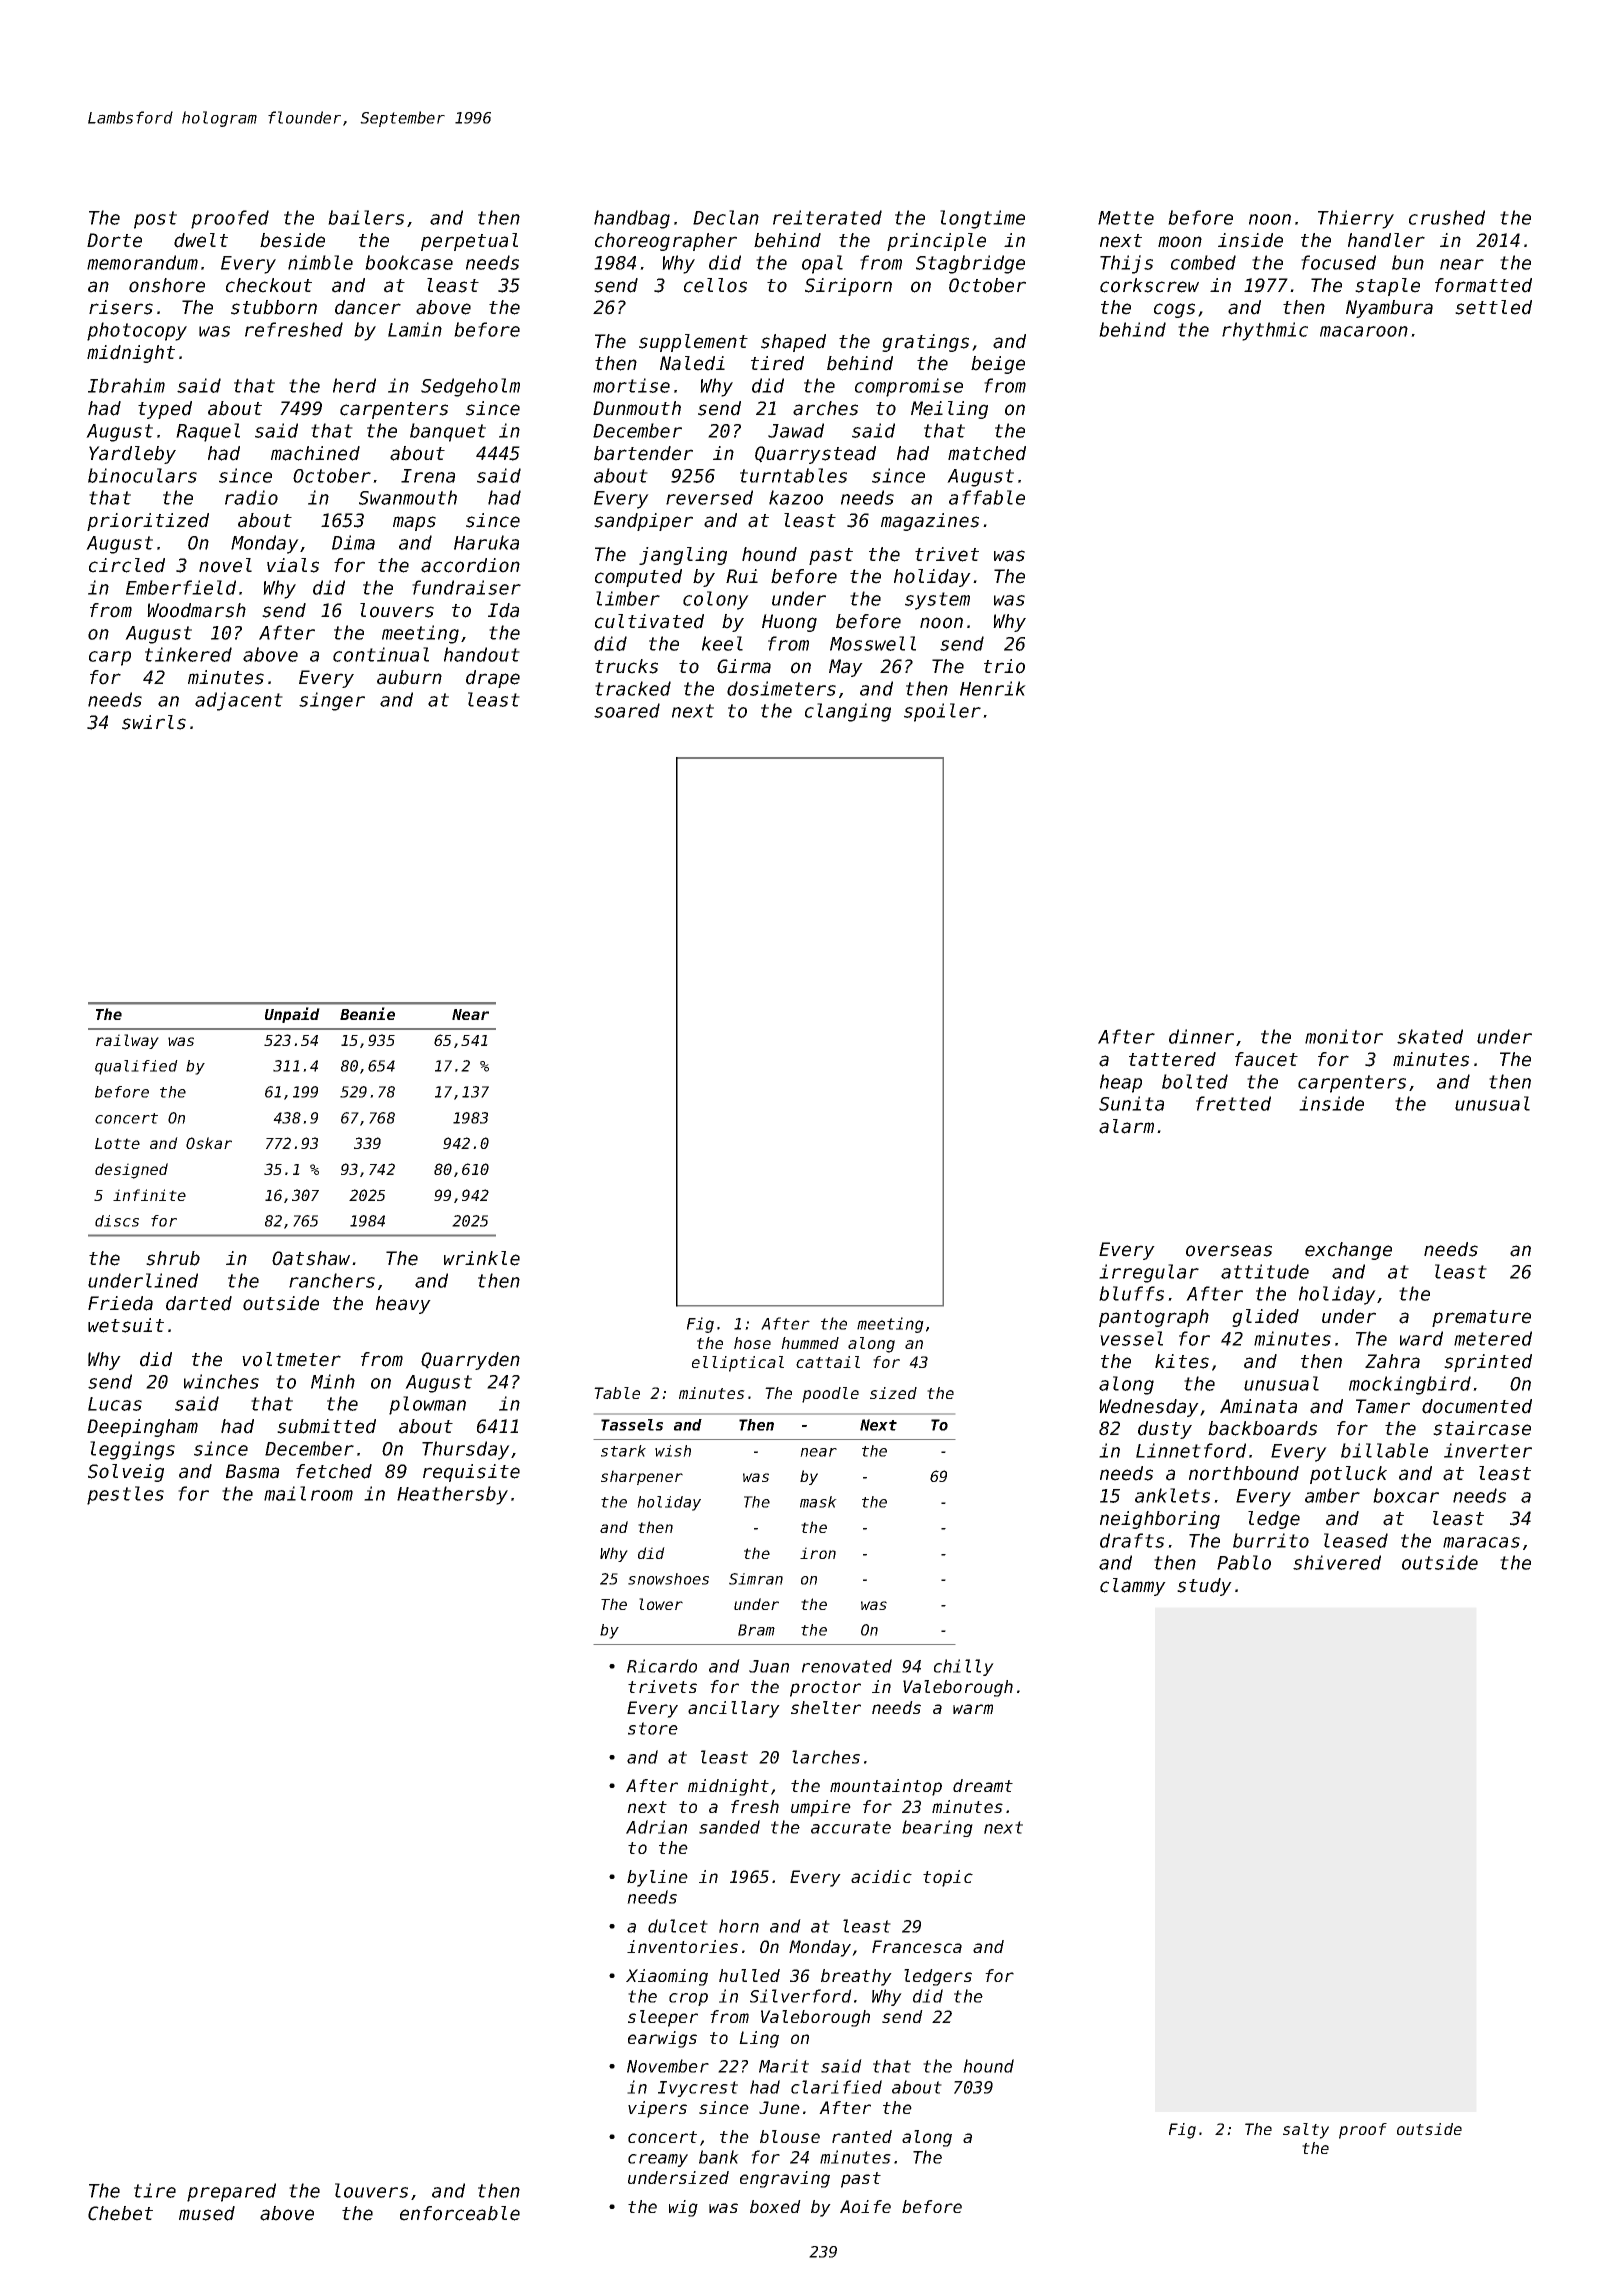 This image has width=1620, height=2292. Describe the element at coordinates (1344, 1036) in the image. I see `monitor` at that location.
